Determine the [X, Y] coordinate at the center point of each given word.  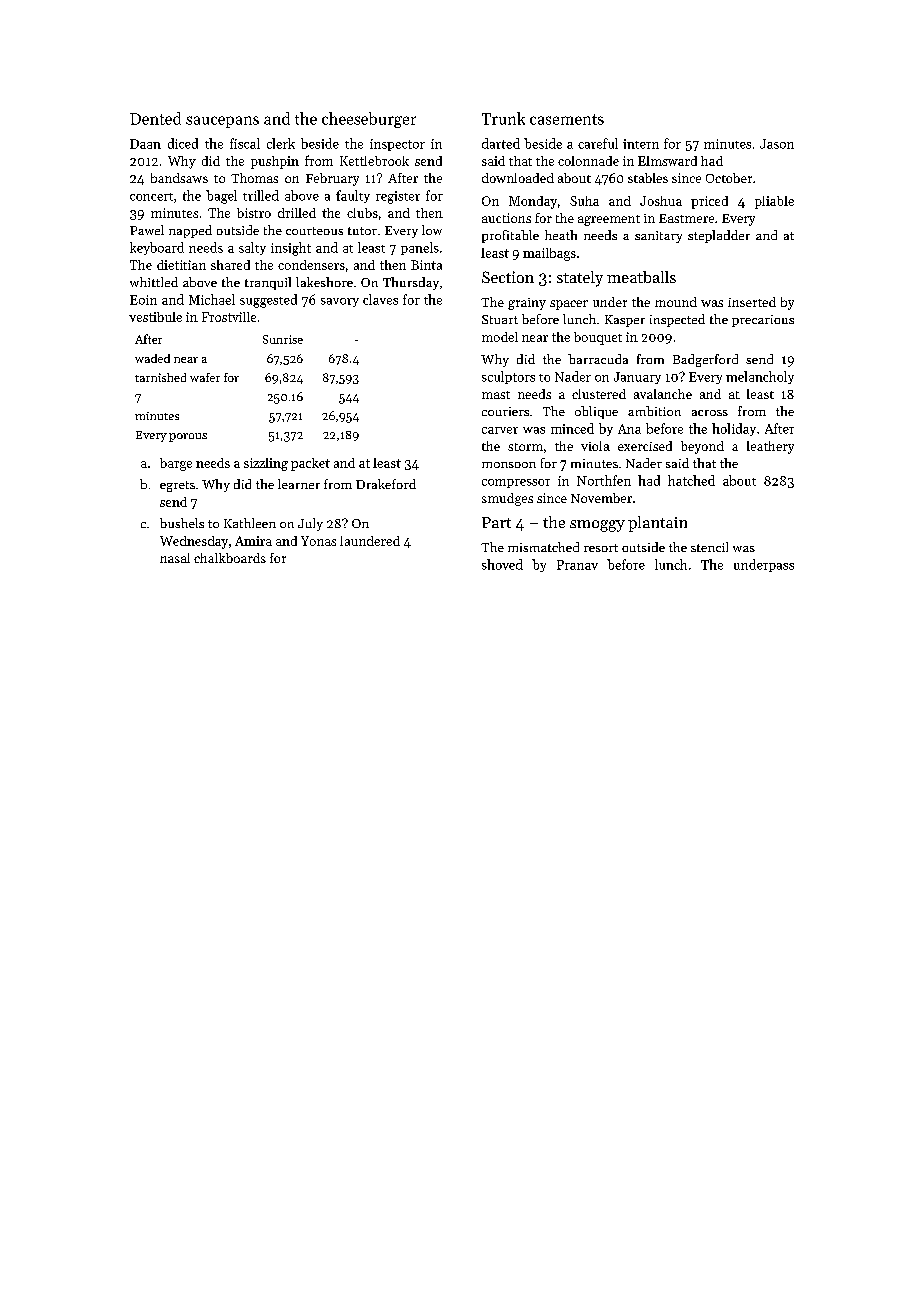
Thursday [411, 283]
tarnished [160, 377]
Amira [253, 541]
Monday [533, 202]
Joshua [661, 201]
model [500, 337]
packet [310, 464]
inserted [752, 302]
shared [230, 265]
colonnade [588, 161]
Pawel [147, 230]
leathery [770, 447]
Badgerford [705, 360]
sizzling [266, 464]
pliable [774, 202]
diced [183, 143]
